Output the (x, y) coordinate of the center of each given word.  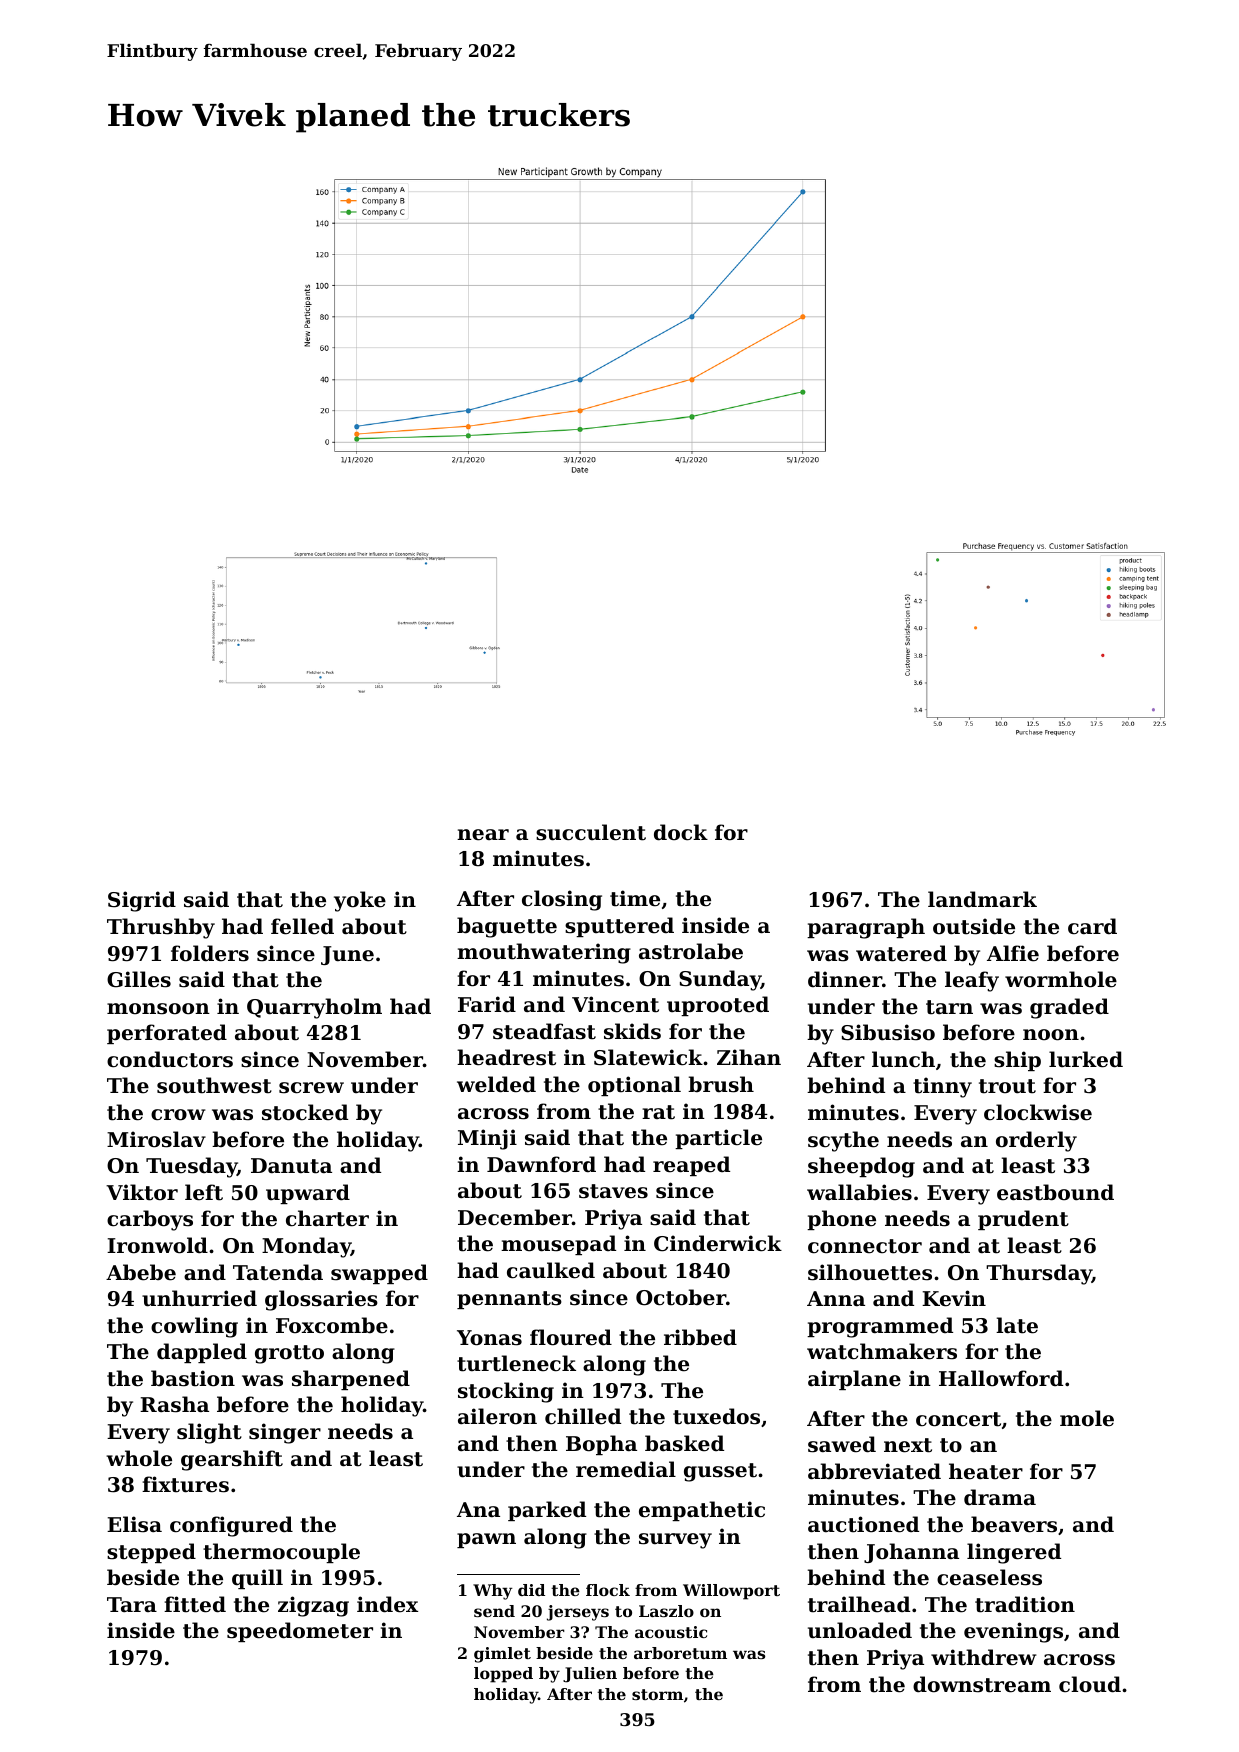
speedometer (300, 1632)
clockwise (1038, 1112)
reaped (691, 1166)
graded (1069, 1008)
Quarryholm (314, 1008)
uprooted (718, 1006)
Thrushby (161, 928)
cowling (194, 1327)
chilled (583, 1416)
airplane (854, 1380)
